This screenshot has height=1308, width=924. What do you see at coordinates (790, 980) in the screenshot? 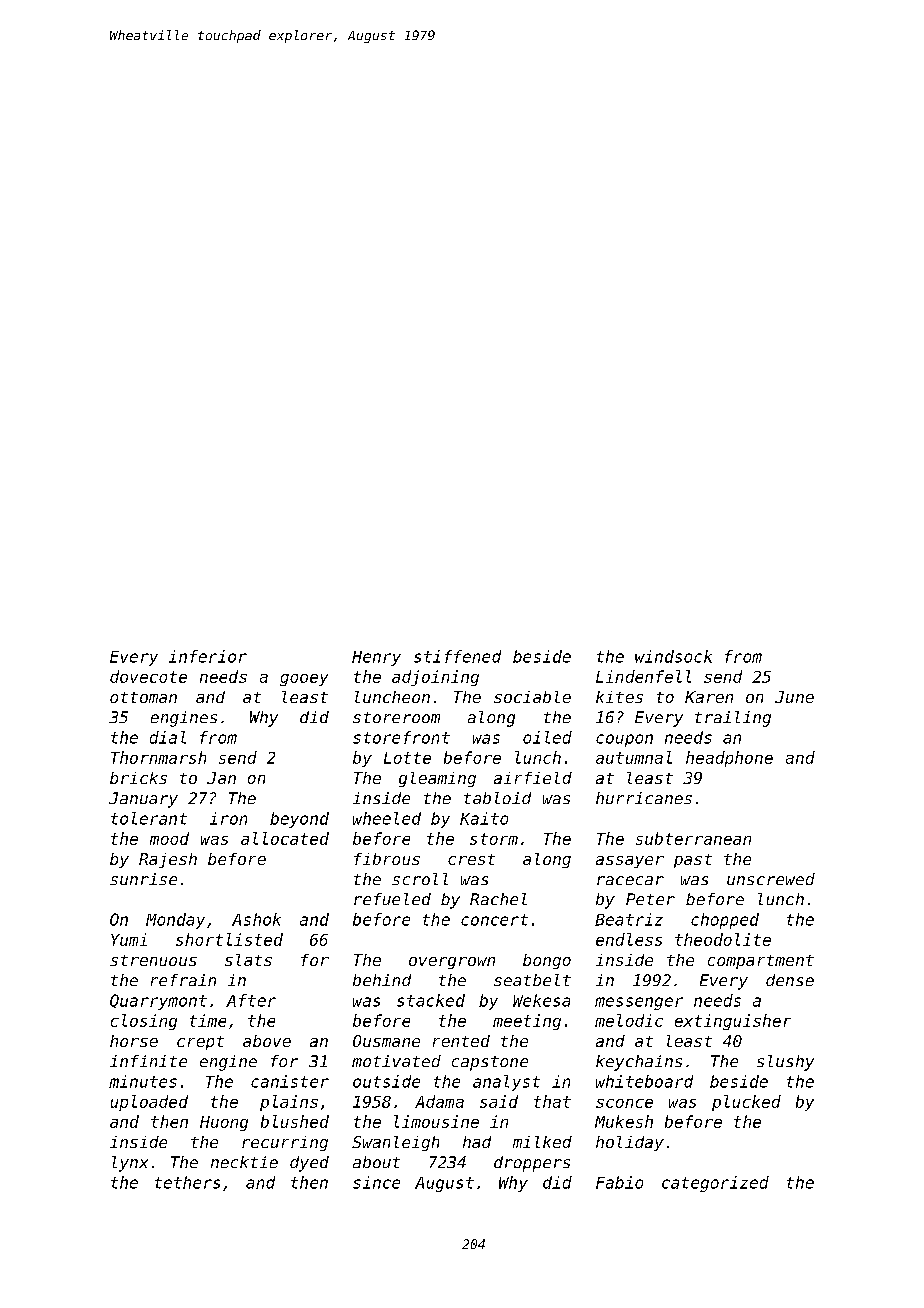
I see `dense` at bounding box center [790, 980].
